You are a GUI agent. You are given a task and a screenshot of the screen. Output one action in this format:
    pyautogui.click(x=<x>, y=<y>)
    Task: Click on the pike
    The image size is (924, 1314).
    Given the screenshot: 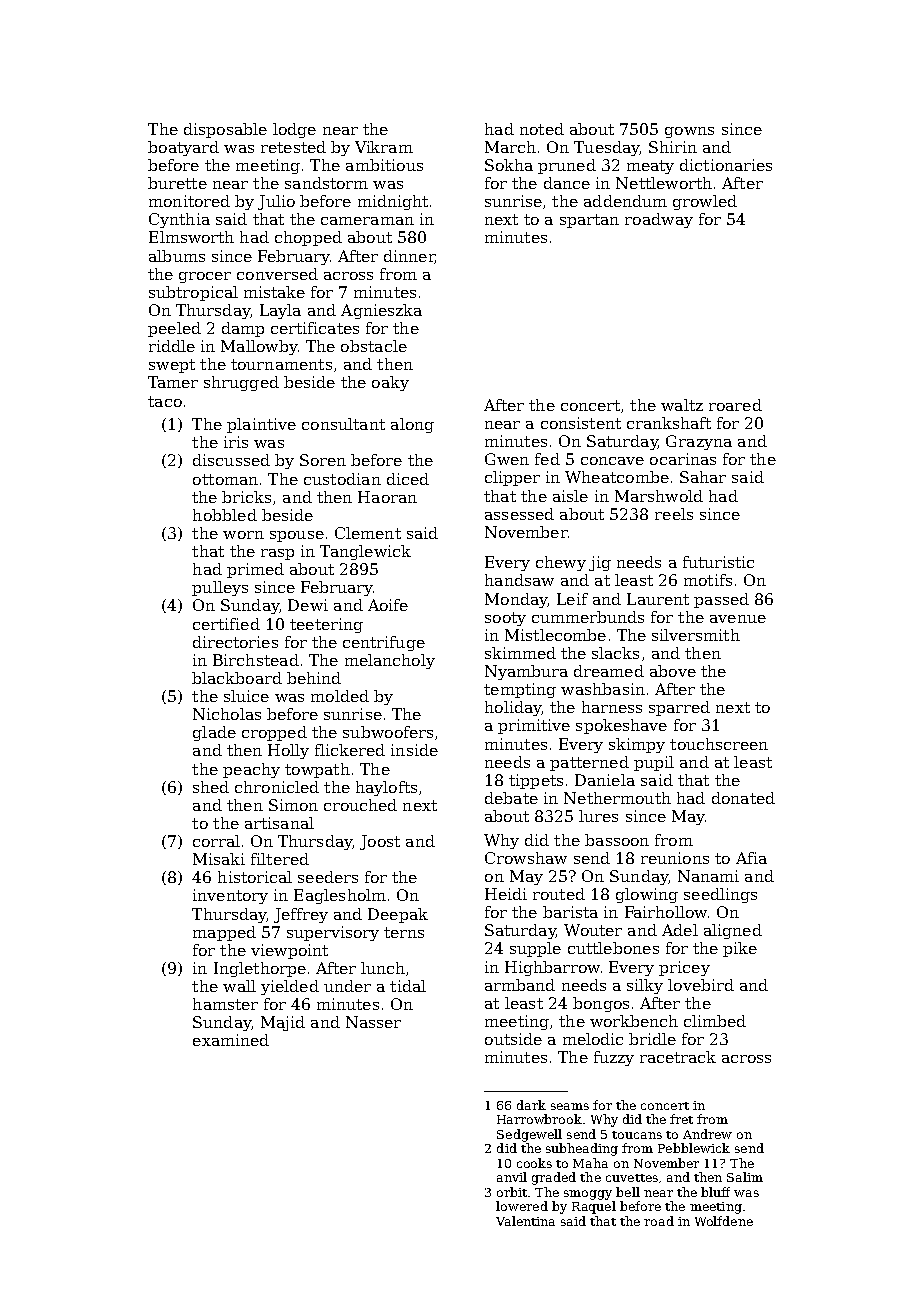 What is the action you would take?
    pyautogui.click(x=740, y=949)
